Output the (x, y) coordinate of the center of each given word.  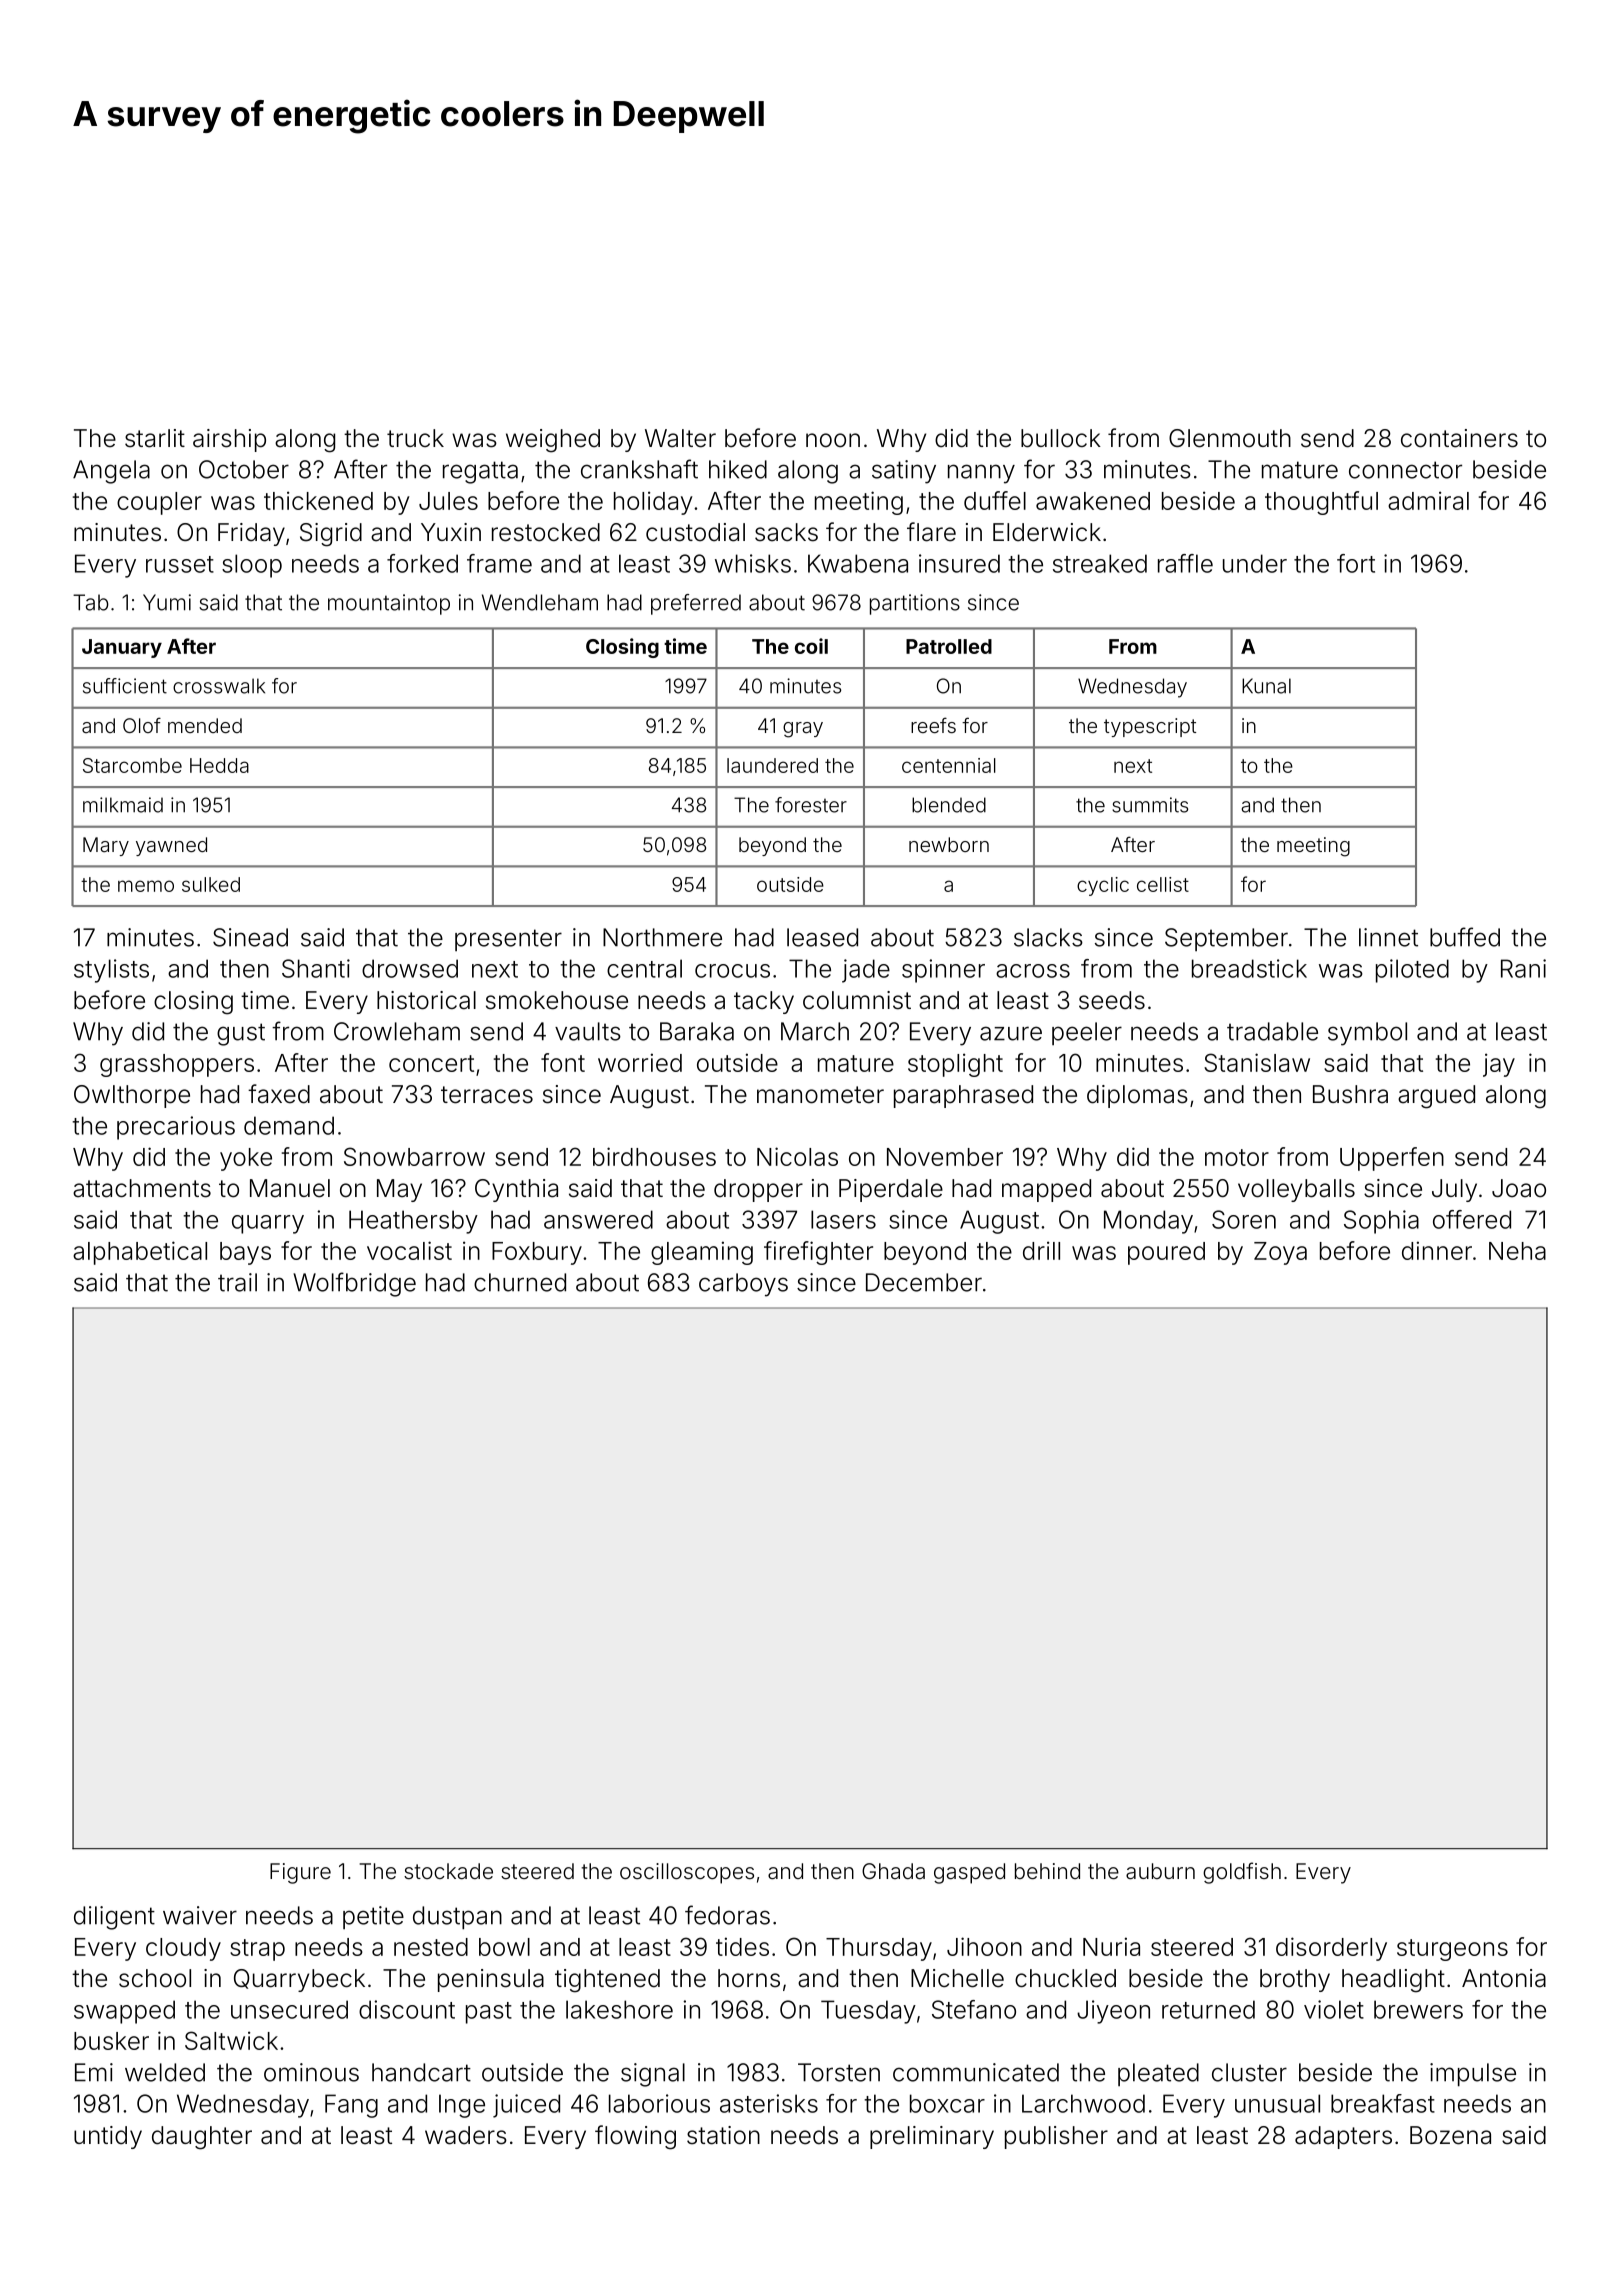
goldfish (1242, 1873)
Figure (300, 1873)
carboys (743, 1285)
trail (237, 1282)
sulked (211, 884)
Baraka (697, 1031)
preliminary (932, 2137)
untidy (108, 2137)
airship (229, 440)
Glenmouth (1230, 438)
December (924, 1282)
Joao (1519, 1188)
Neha (1517, 1251)
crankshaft (639, 469)
